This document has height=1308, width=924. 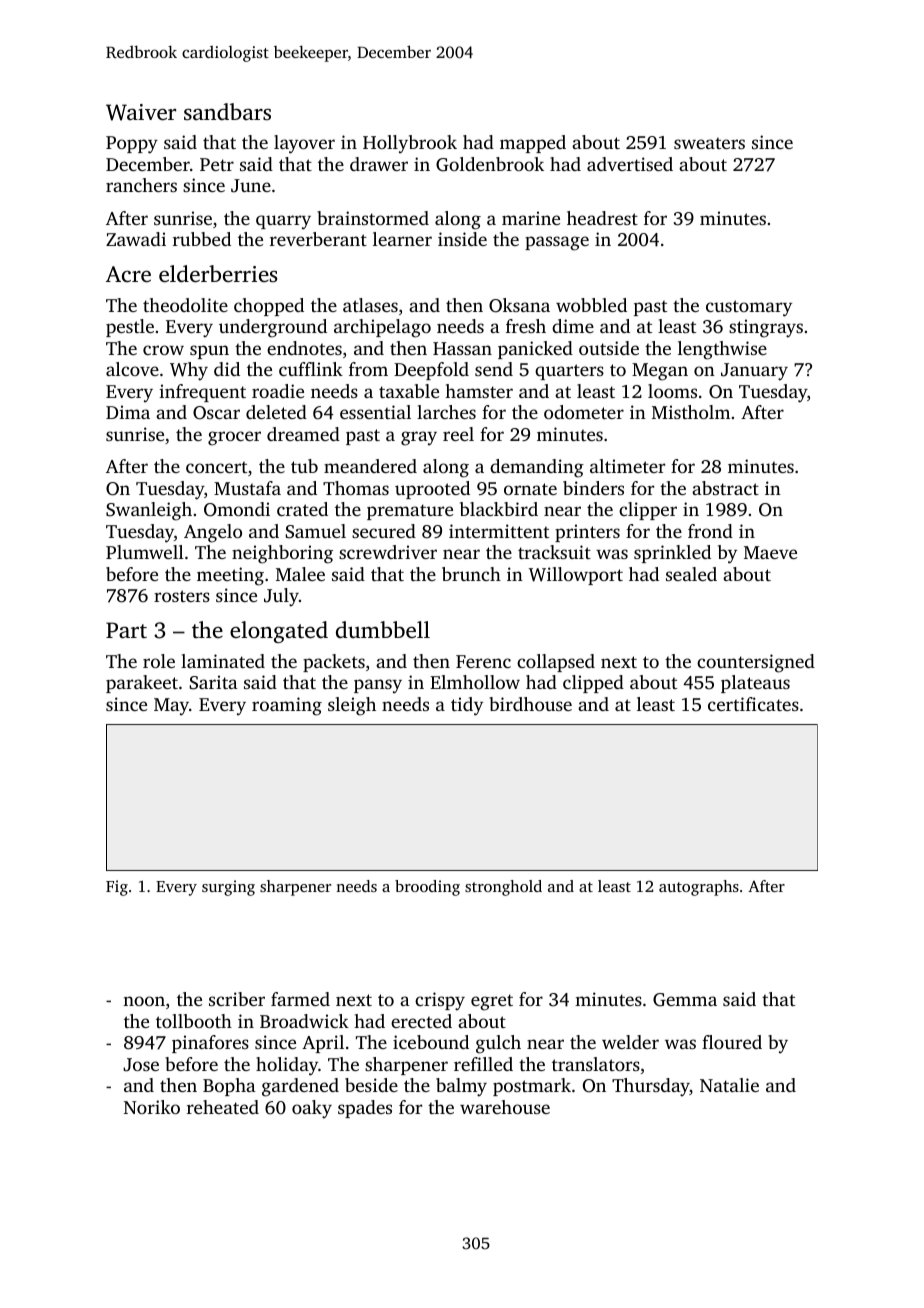 What do you see at coordinates (141, 1065) in the document?
I see `Jose` at bounding box center [141, 1065].
